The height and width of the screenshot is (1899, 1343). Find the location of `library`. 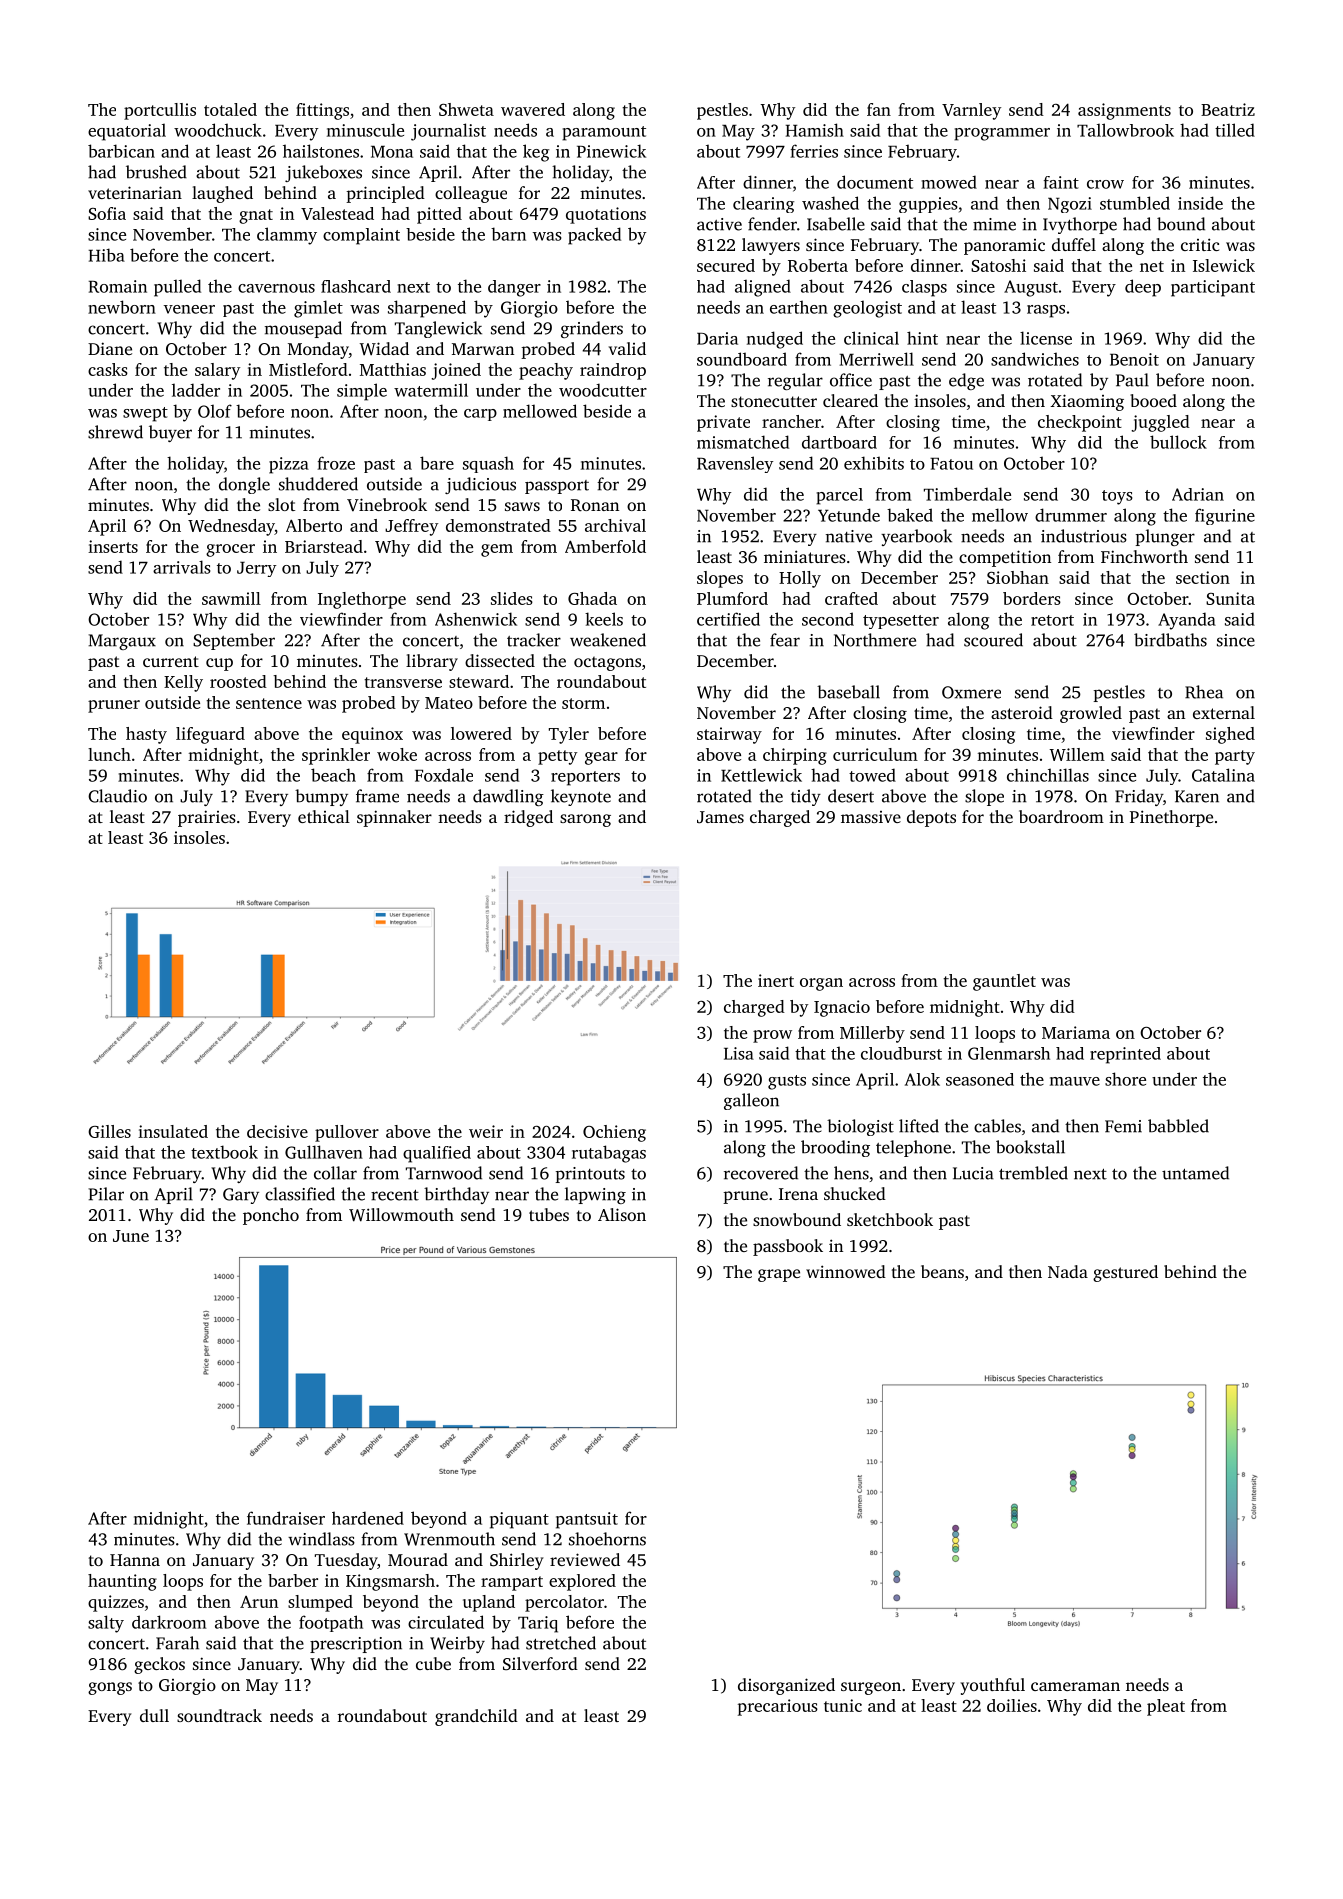

library is located at coordinates (432, 662).
